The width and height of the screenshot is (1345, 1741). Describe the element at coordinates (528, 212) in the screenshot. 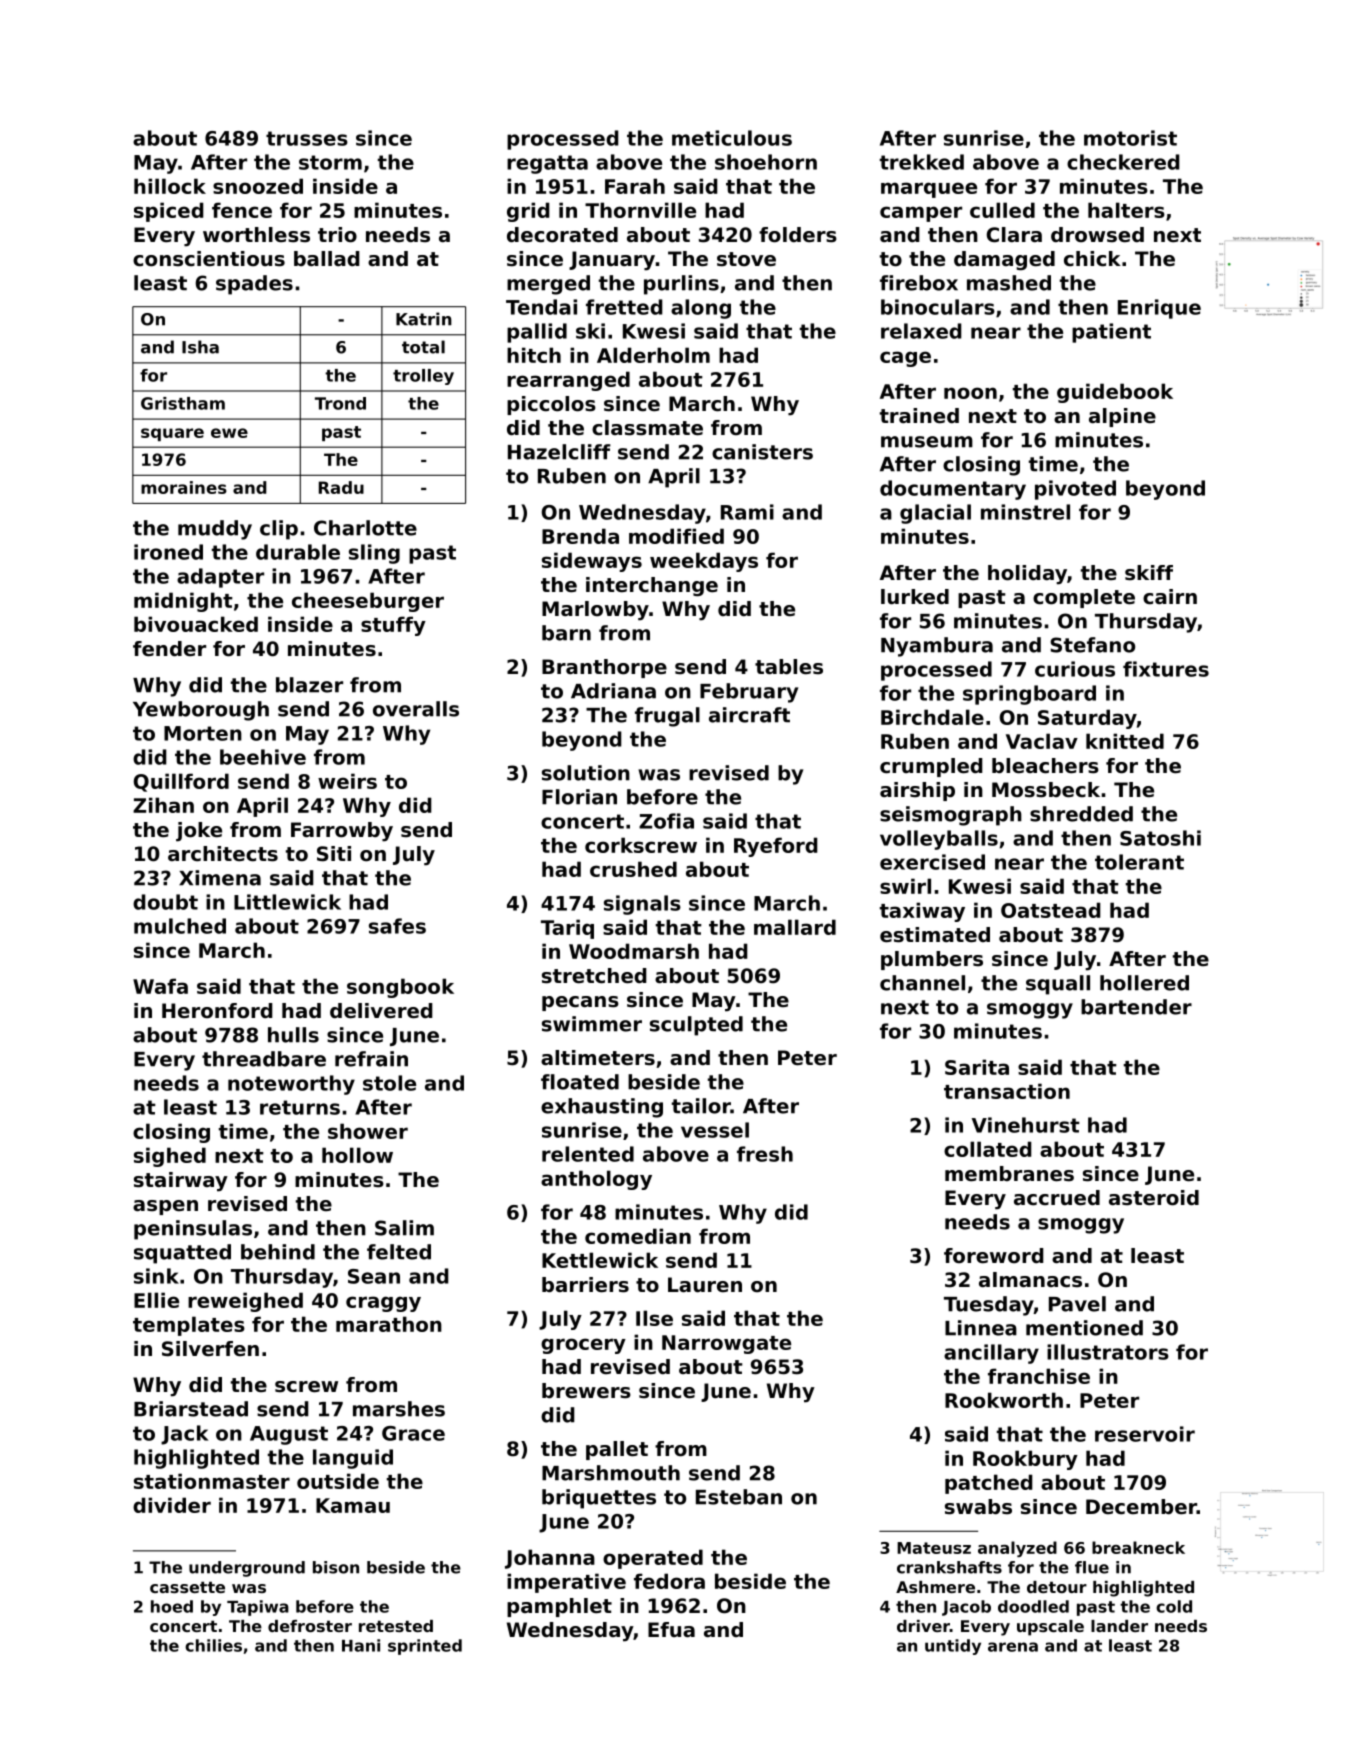

I see `grid` at that location.
